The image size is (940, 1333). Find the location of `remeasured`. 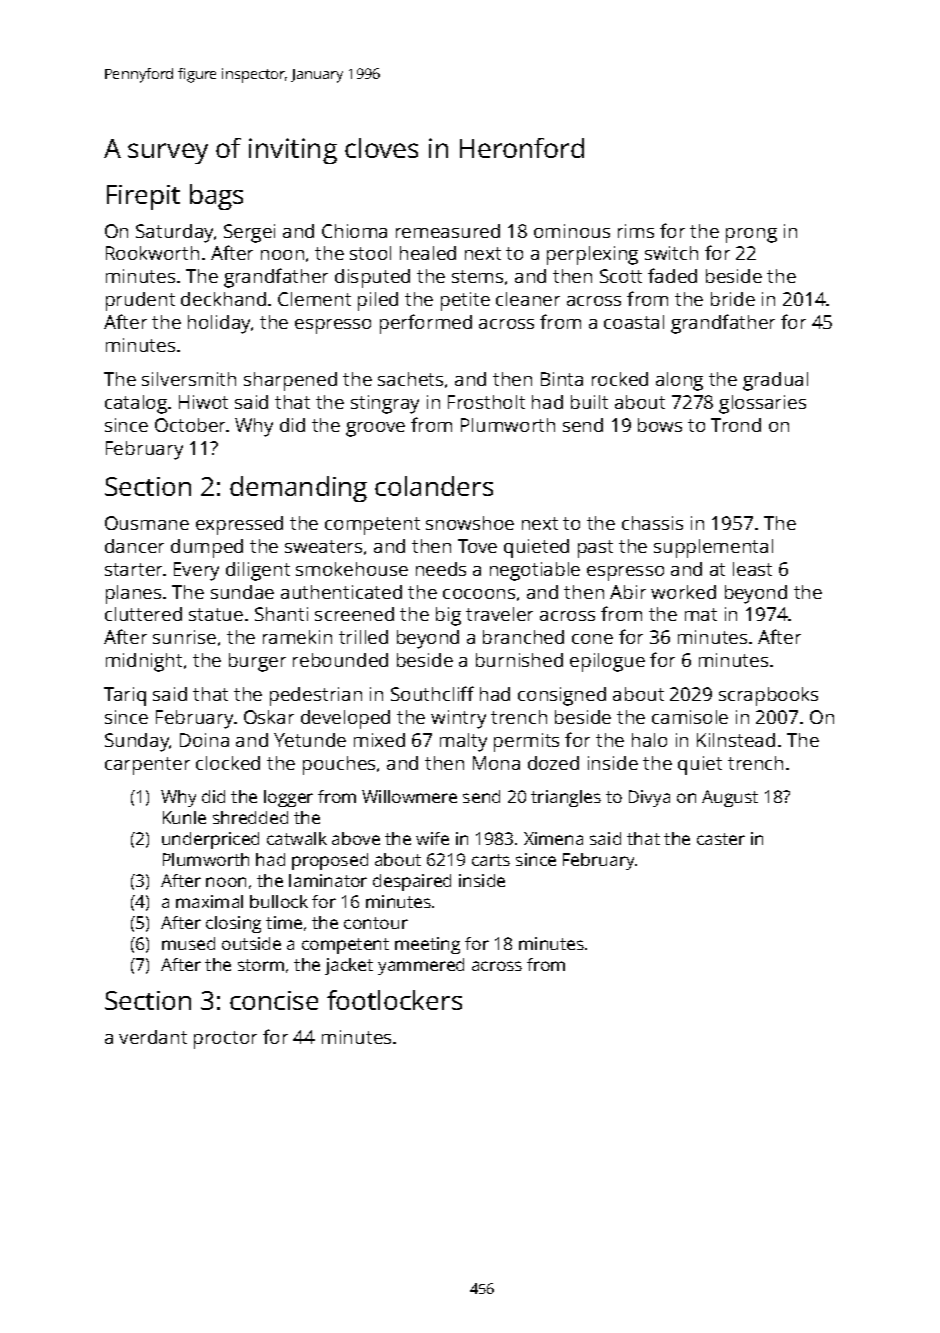

remeasured is located at coordinates (448, 231).
